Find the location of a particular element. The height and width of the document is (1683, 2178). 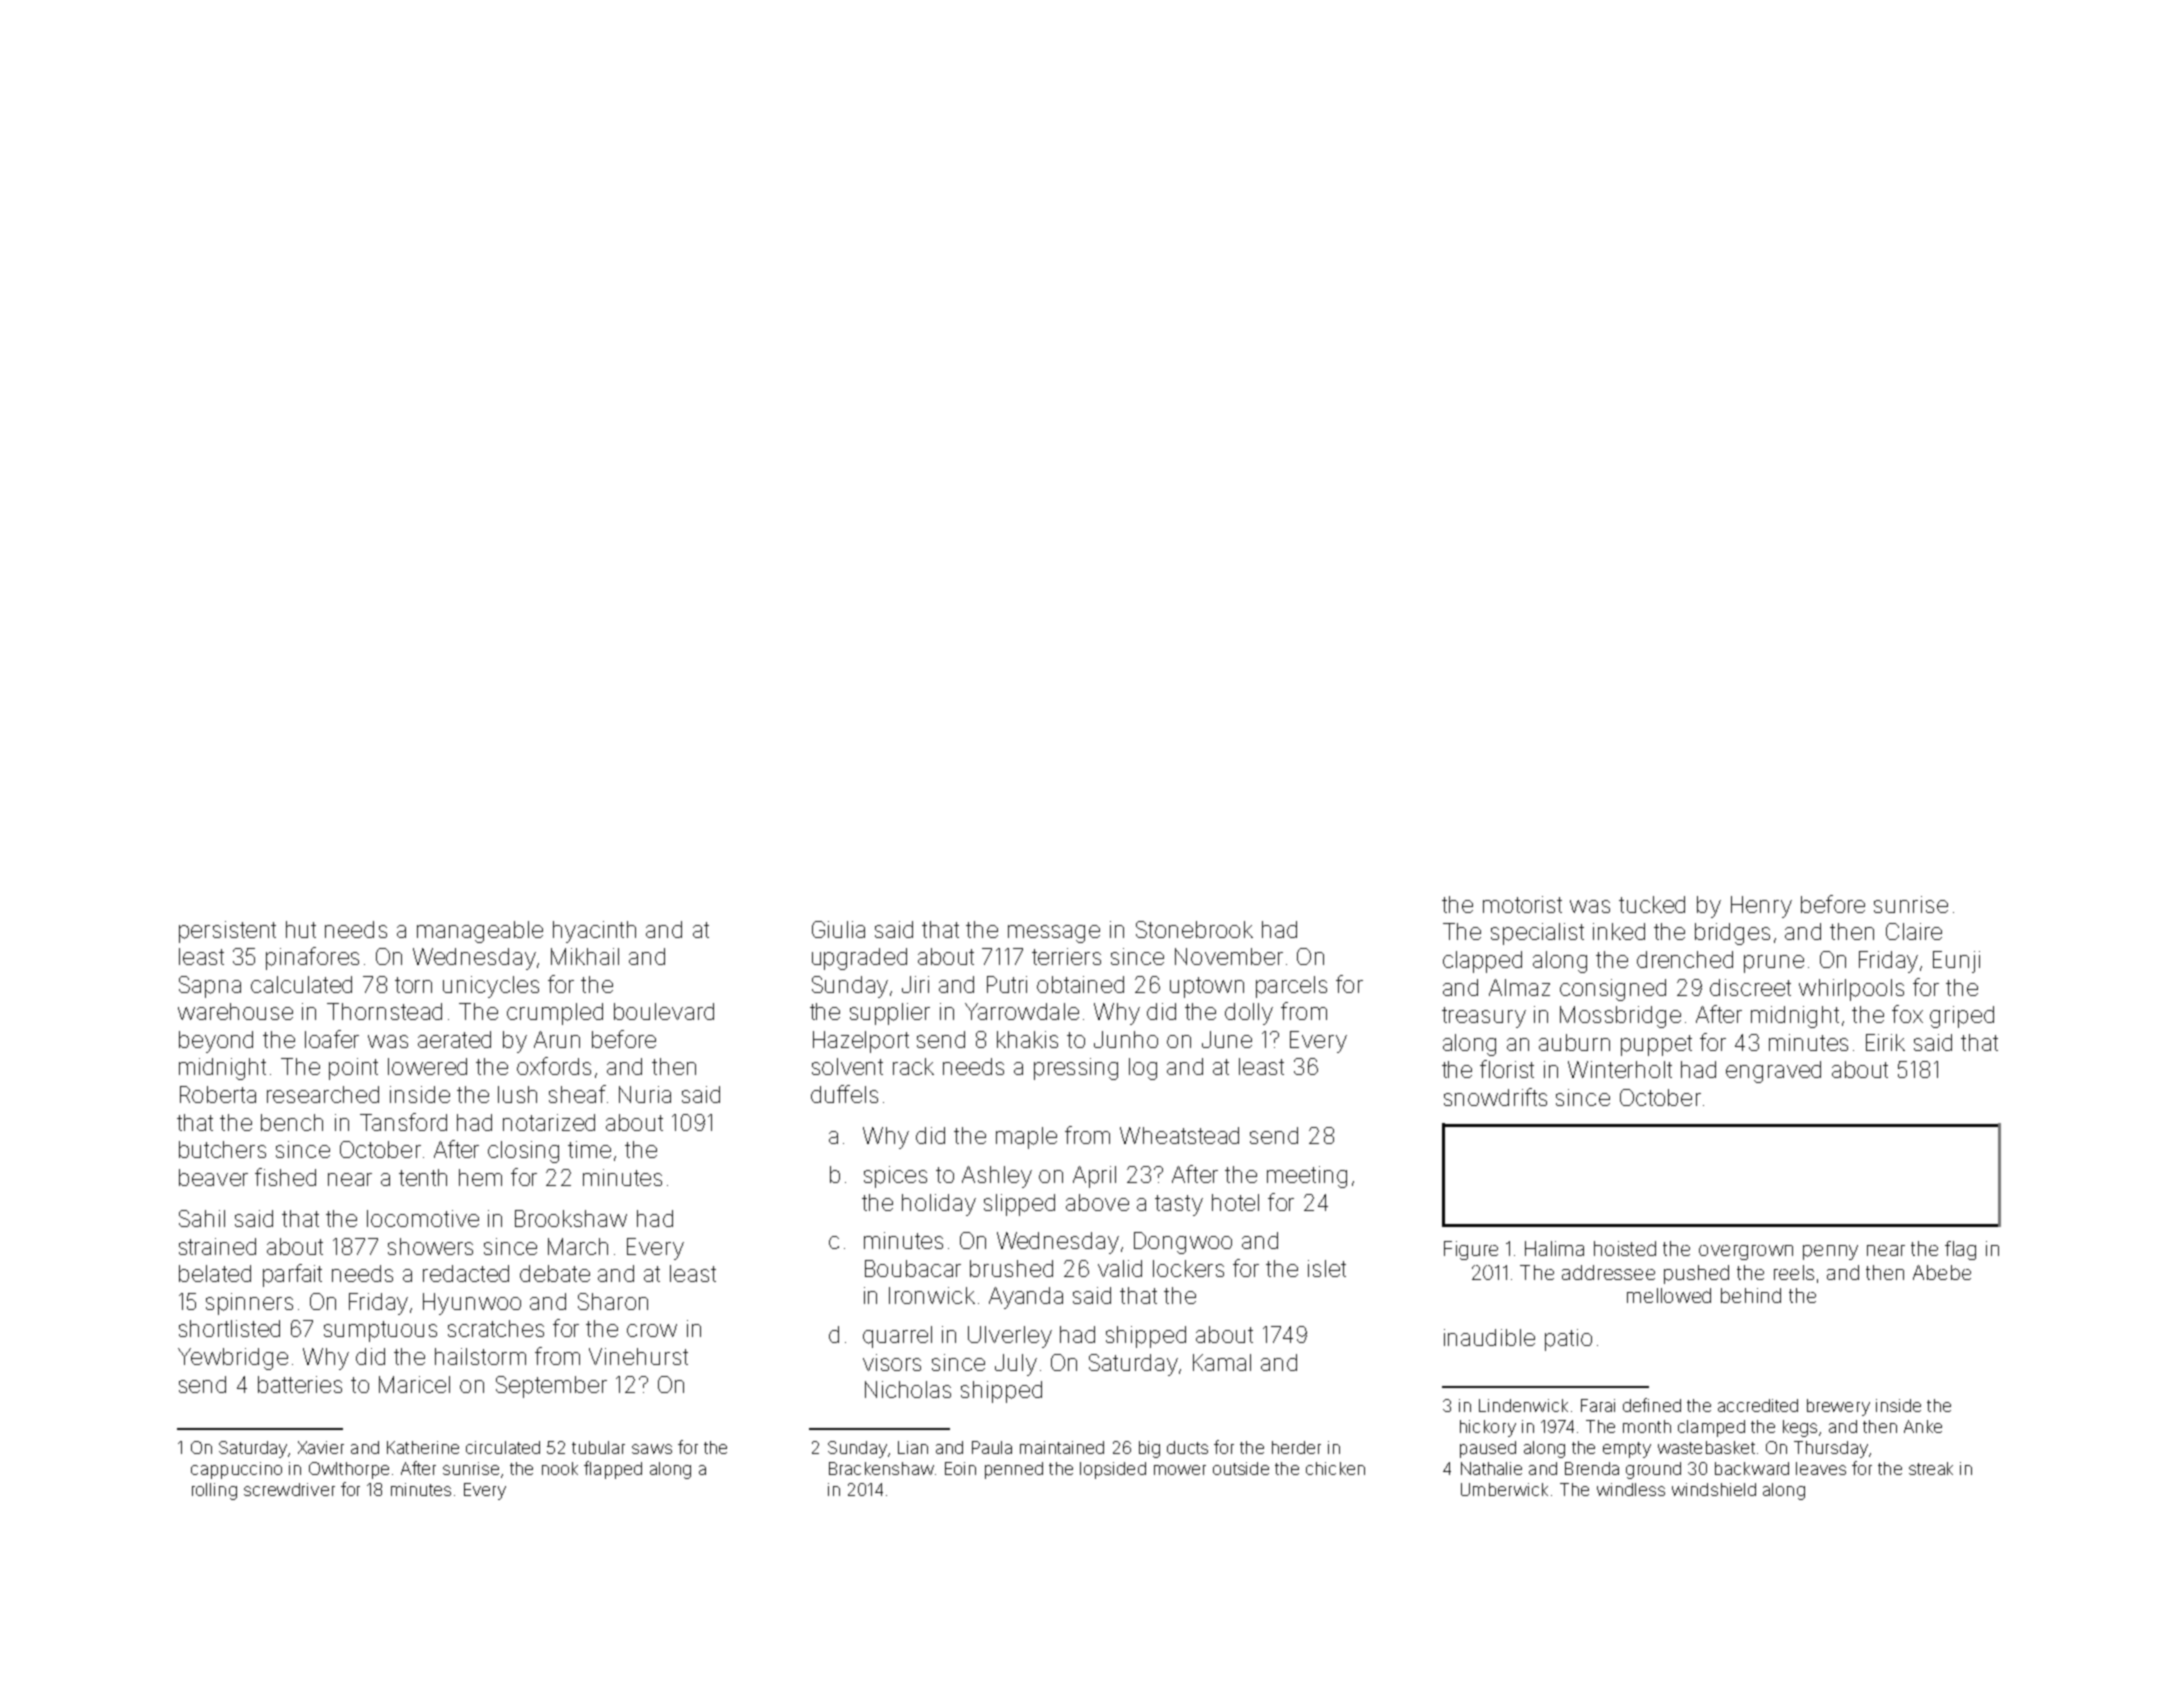

tubular is located at coordinates (598, 1447).
